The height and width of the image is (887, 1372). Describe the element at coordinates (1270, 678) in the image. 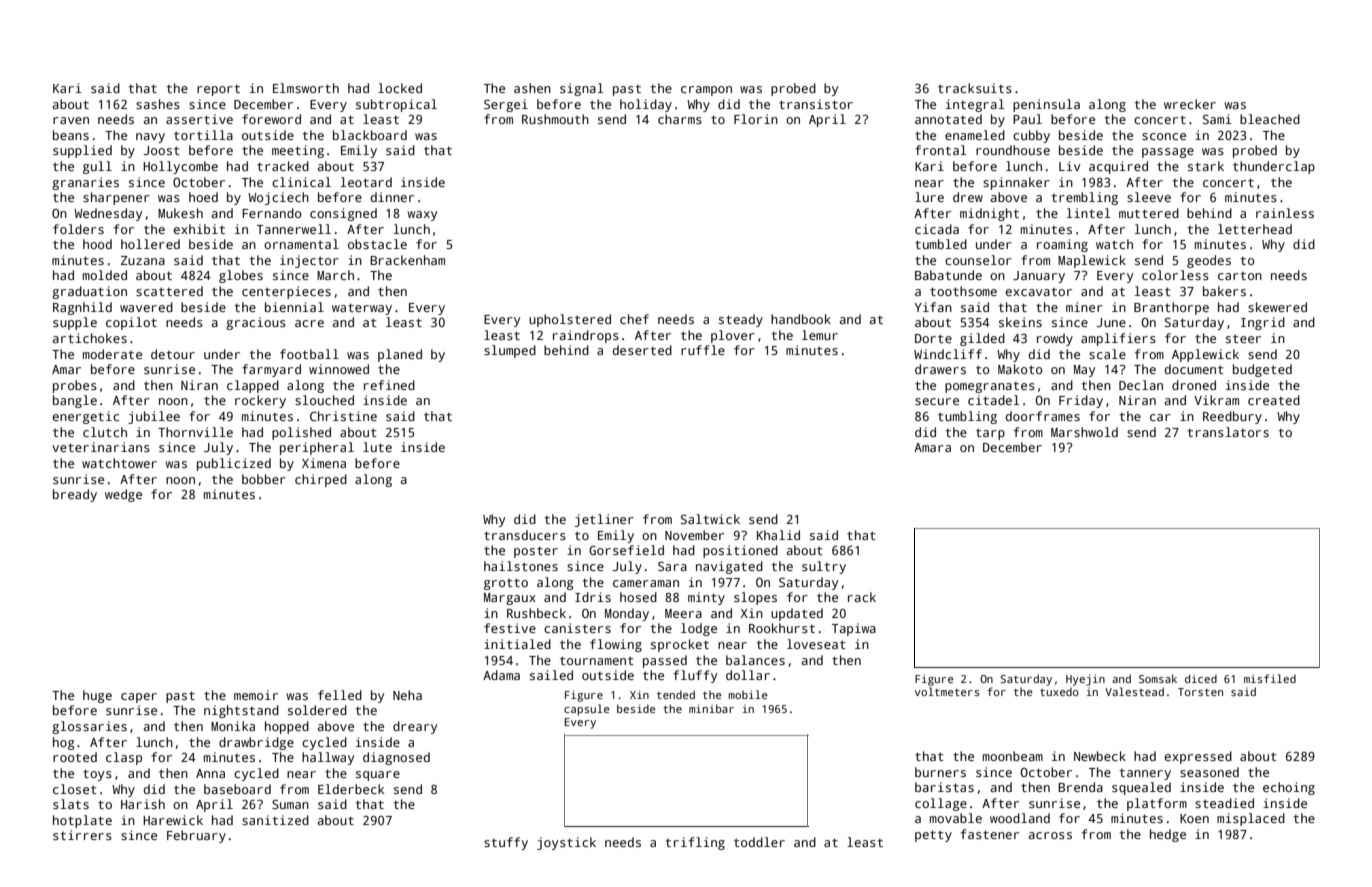

I see `misfiled` at that location.
